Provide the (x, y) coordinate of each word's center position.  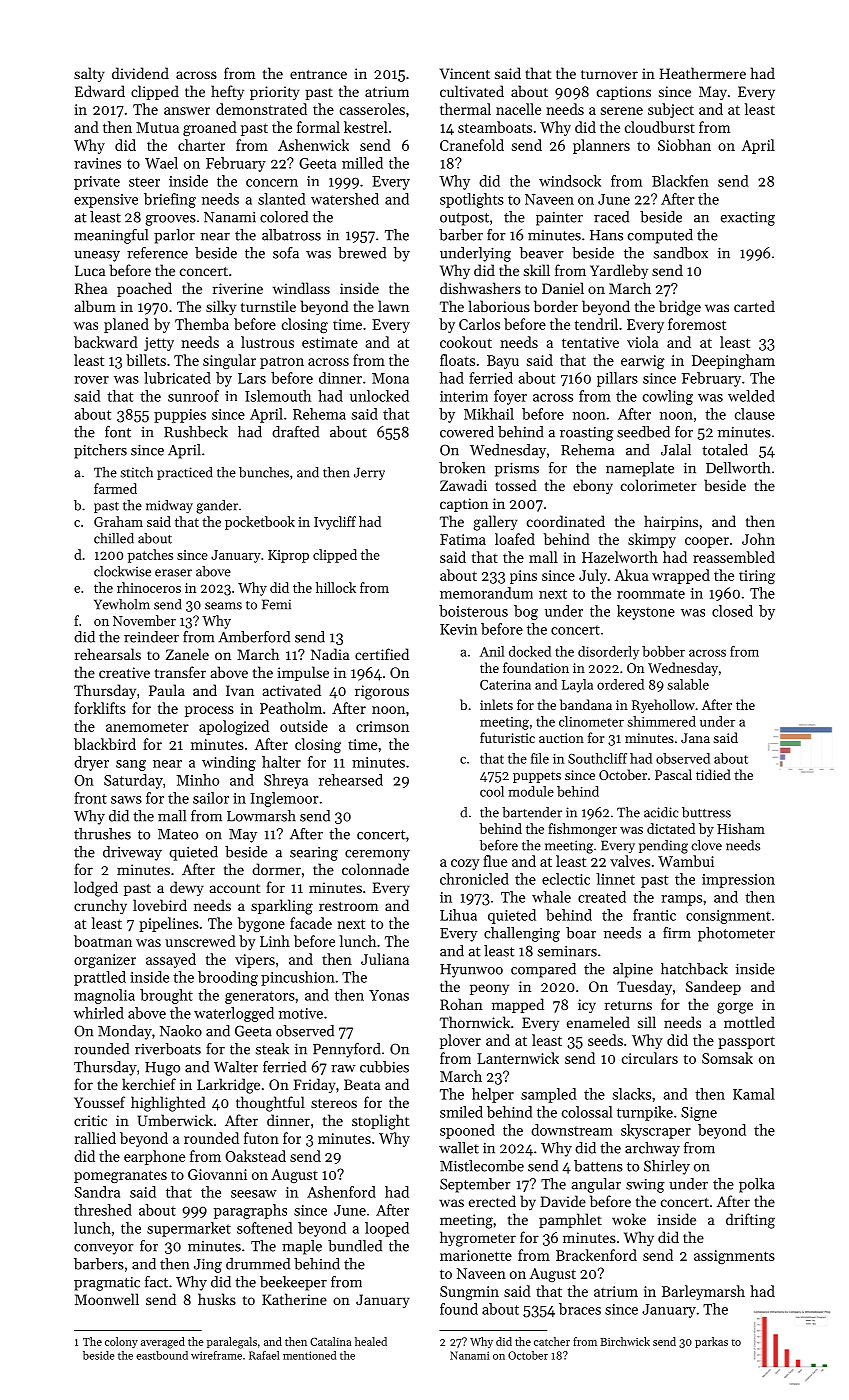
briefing (170, 200)
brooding (228, 978)
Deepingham (733, 361)
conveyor (104, 1249)
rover (91, 380)
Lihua (458, 915)
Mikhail (489, 414)
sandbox (681, 253)
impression (738, 881)
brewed (362, 253)
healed (371, 1341)
